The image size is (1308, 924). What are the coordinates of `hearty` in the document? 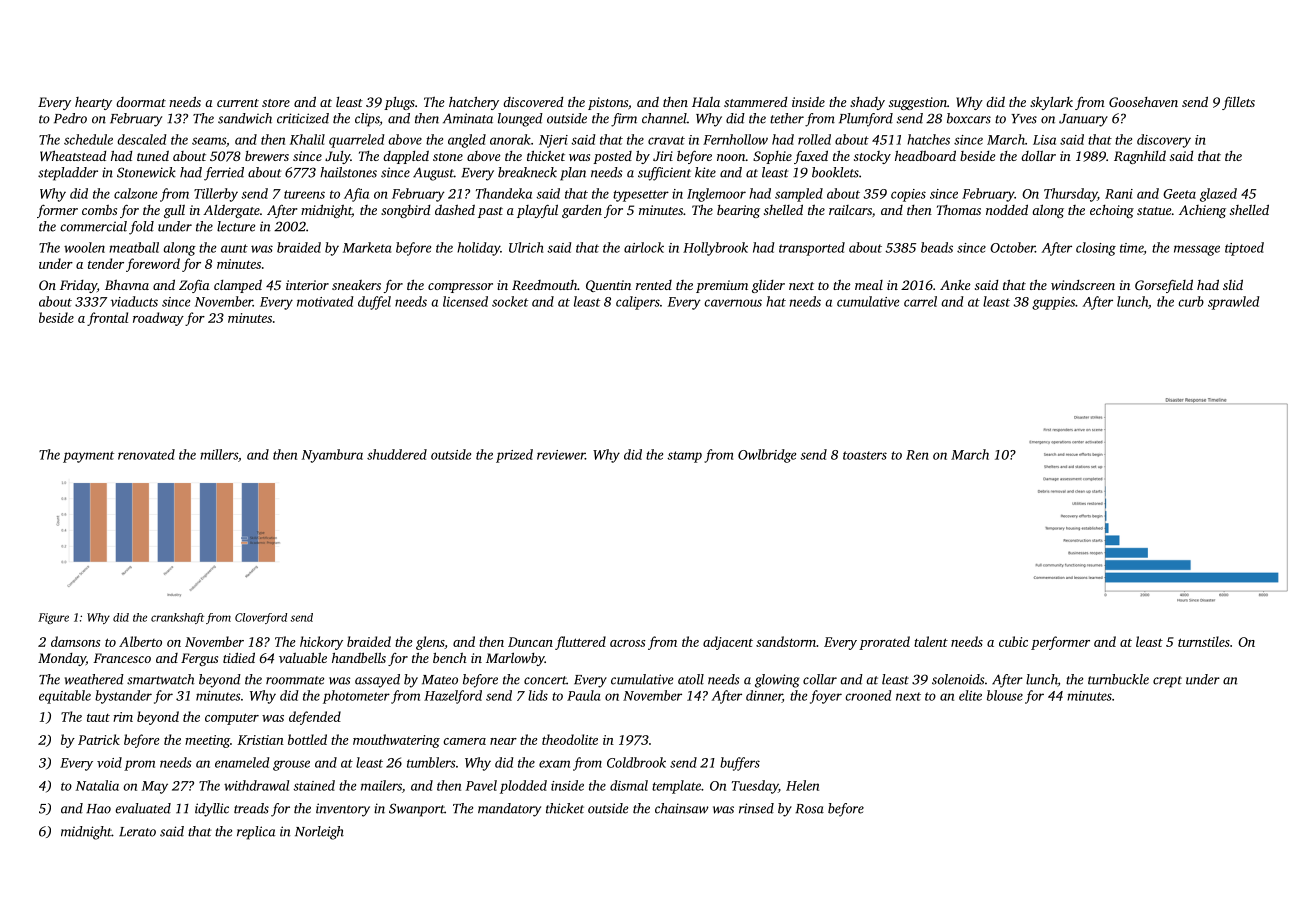 It's located at (93, 103).
